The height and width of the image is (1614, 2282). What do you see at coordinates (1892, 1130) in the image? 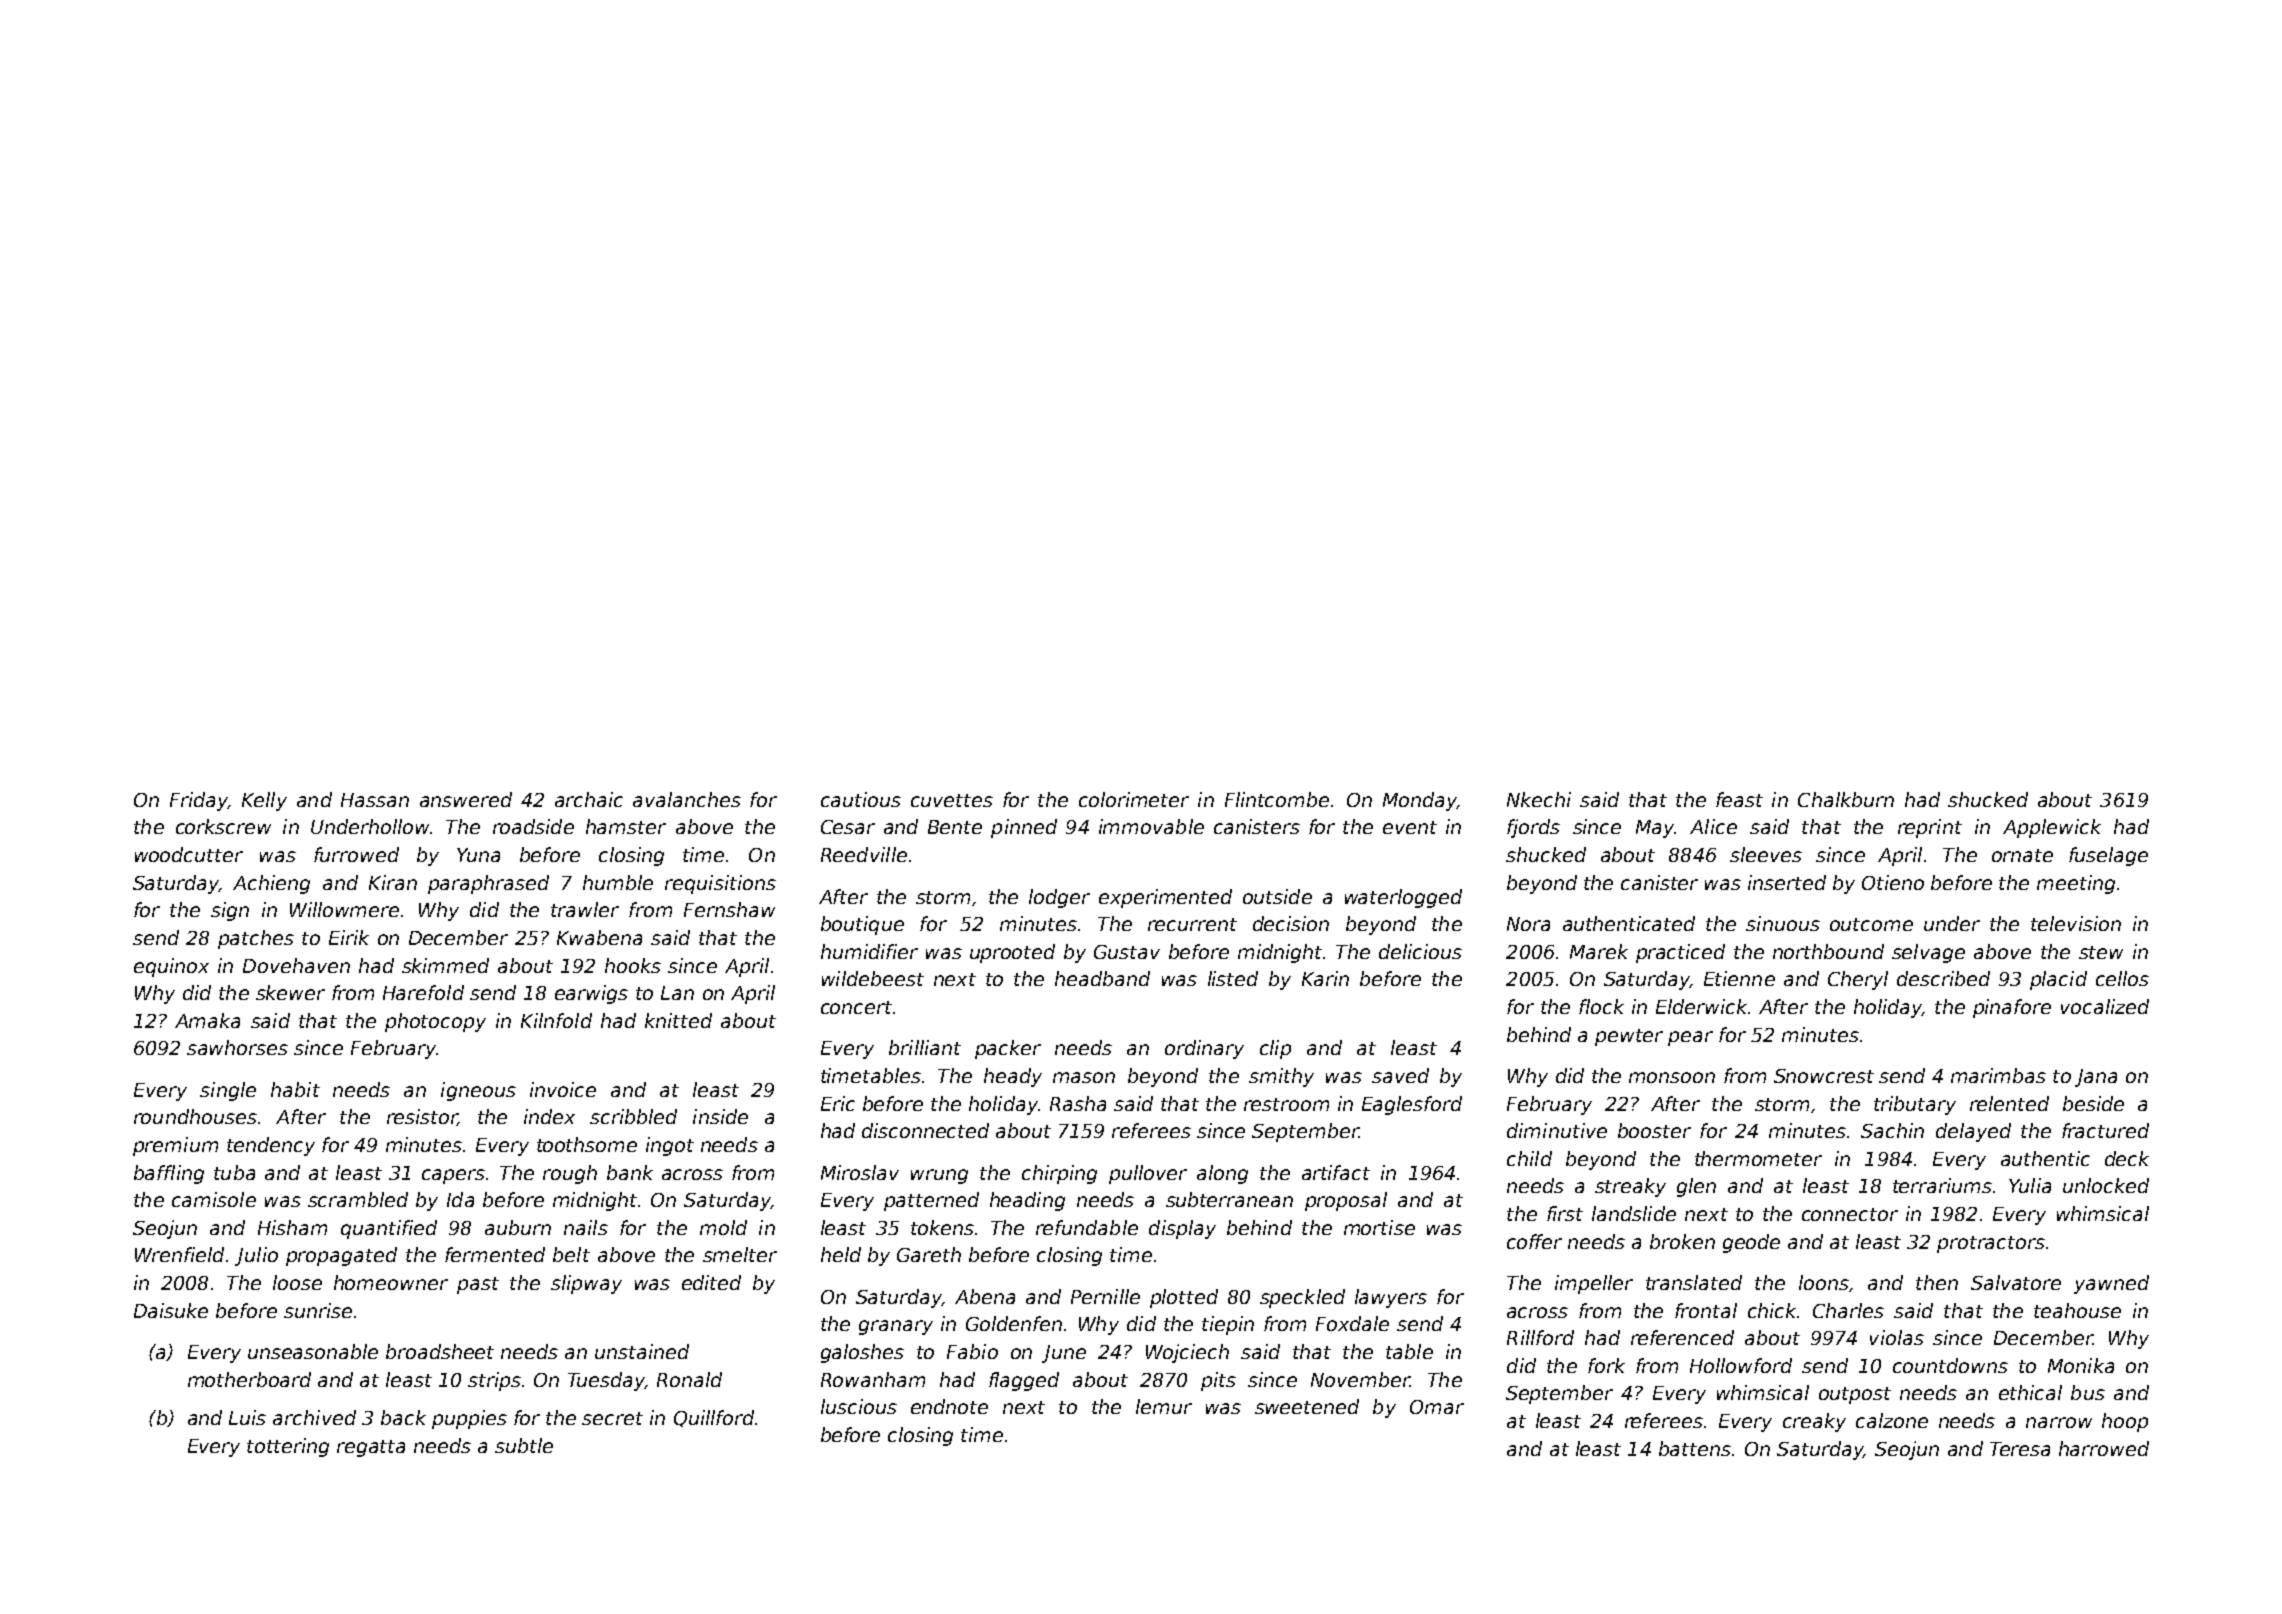
I see `Sachin` at bounding box center [1892, 1130].
